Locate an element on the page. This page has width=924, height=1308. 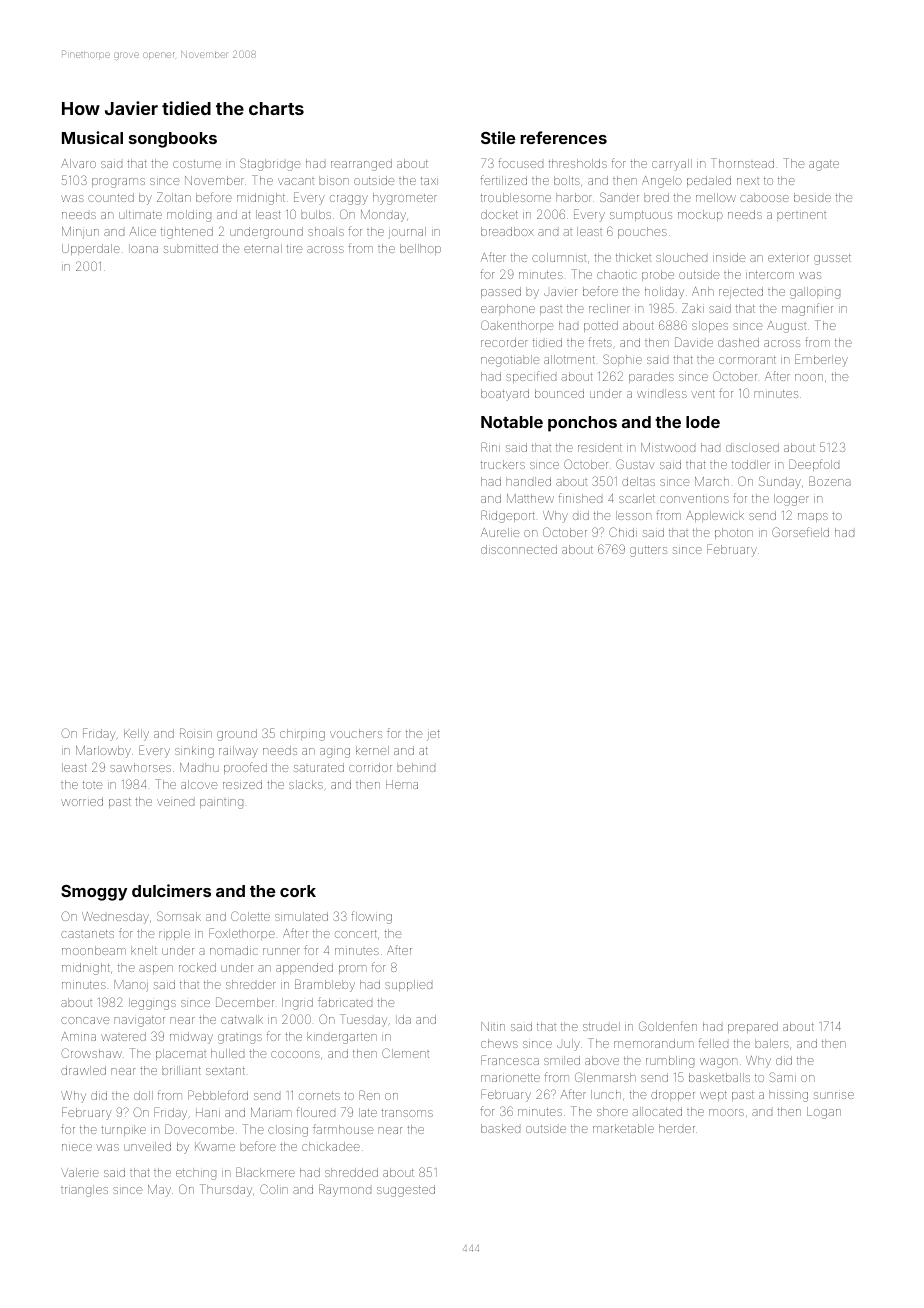
Goldenfen is located at coordinates (668, 1026).
